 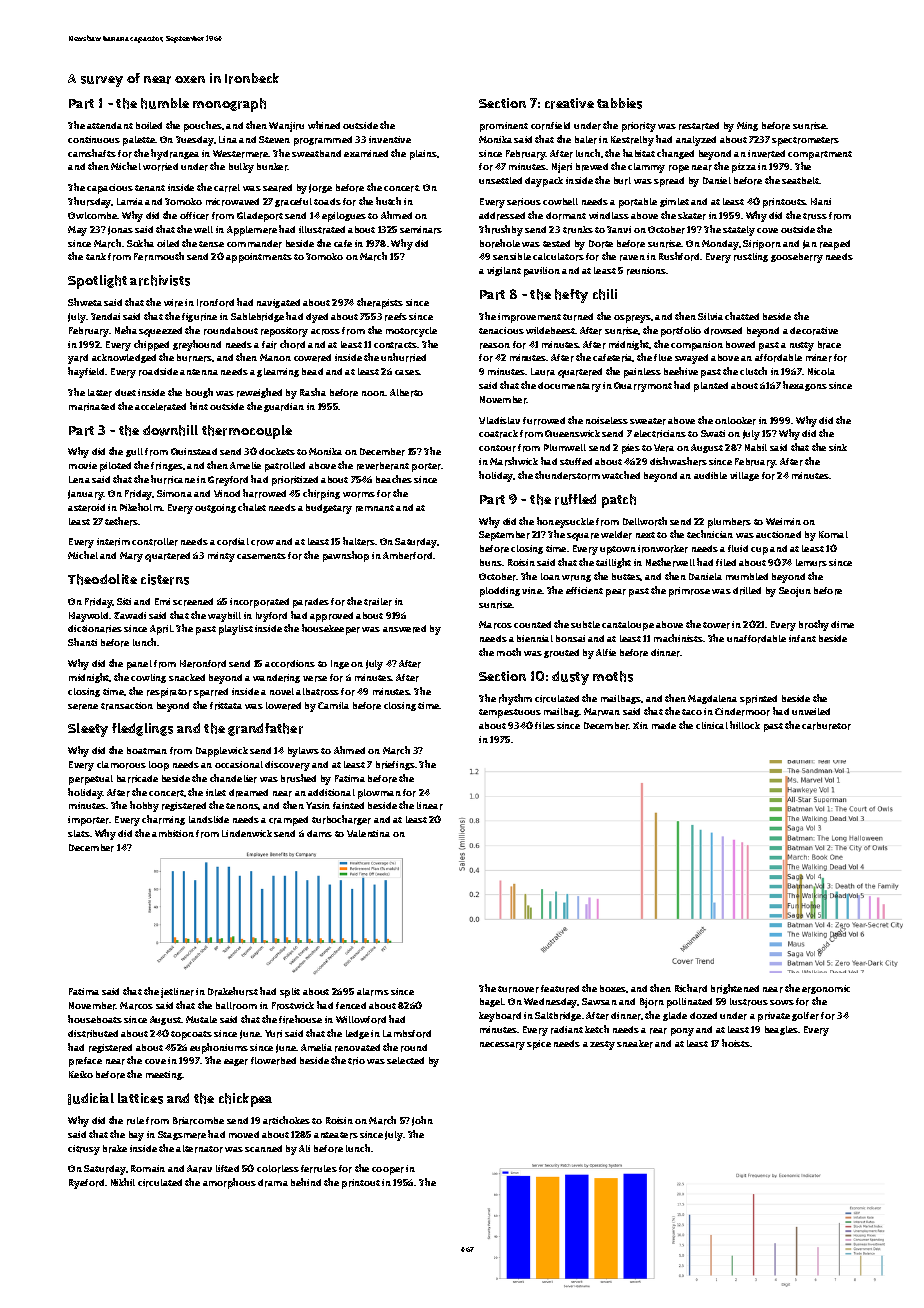 What do you see at coordinates (663, 549) in the document?
I see `ironworker` at bounding box center [663, 549].
